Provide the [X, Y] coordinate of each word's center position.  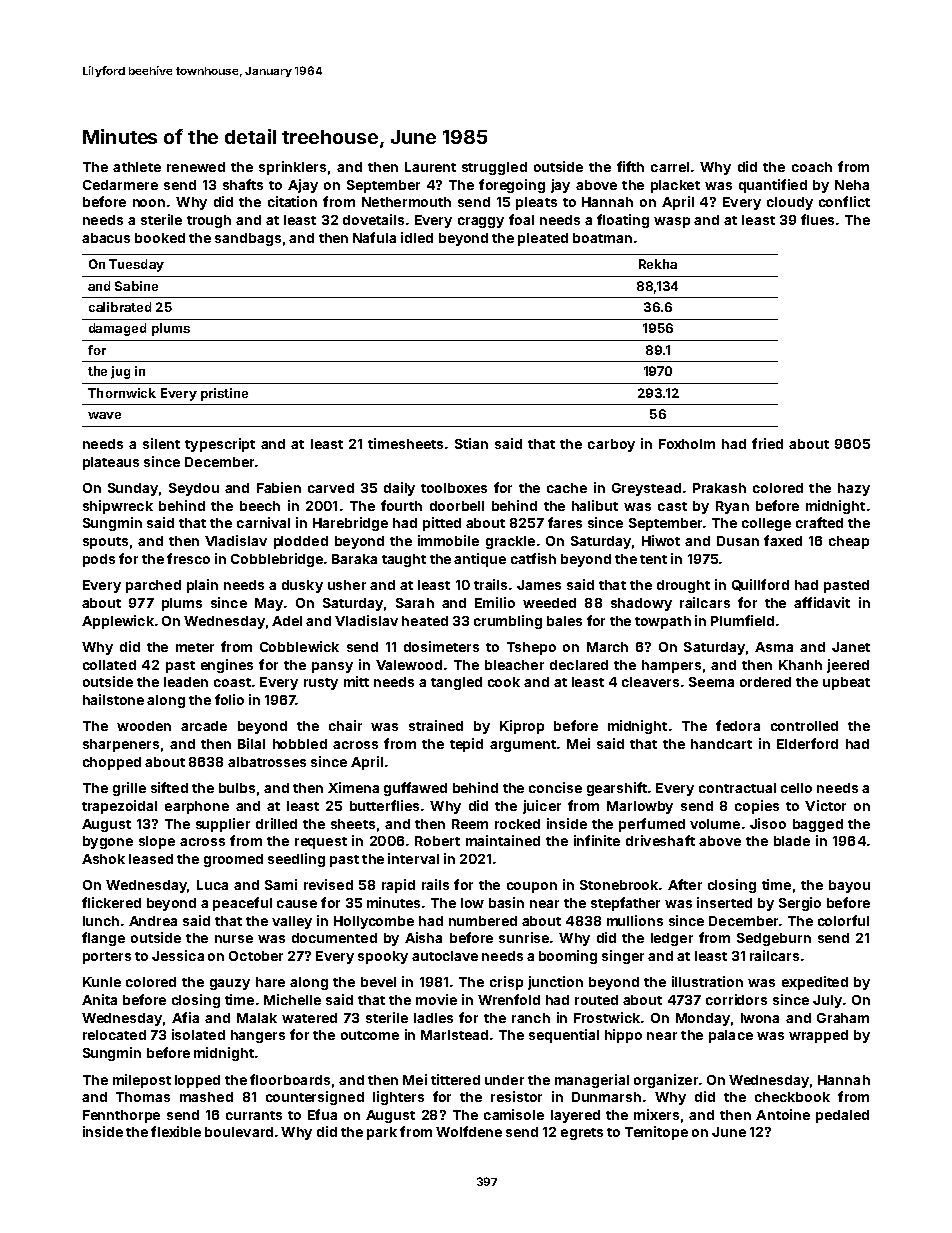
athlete [137, 167]
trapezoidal [119, 807]
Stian [471, 443]
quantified [773, 186]
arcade [204, 726]
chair [345, 725]
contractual [737, 788]
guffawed [415, 789]
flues [817, 219]
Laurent [430, 167]
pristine [224, 394]
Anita [99, 999]
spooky [383, 957]
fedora [738, 725]
